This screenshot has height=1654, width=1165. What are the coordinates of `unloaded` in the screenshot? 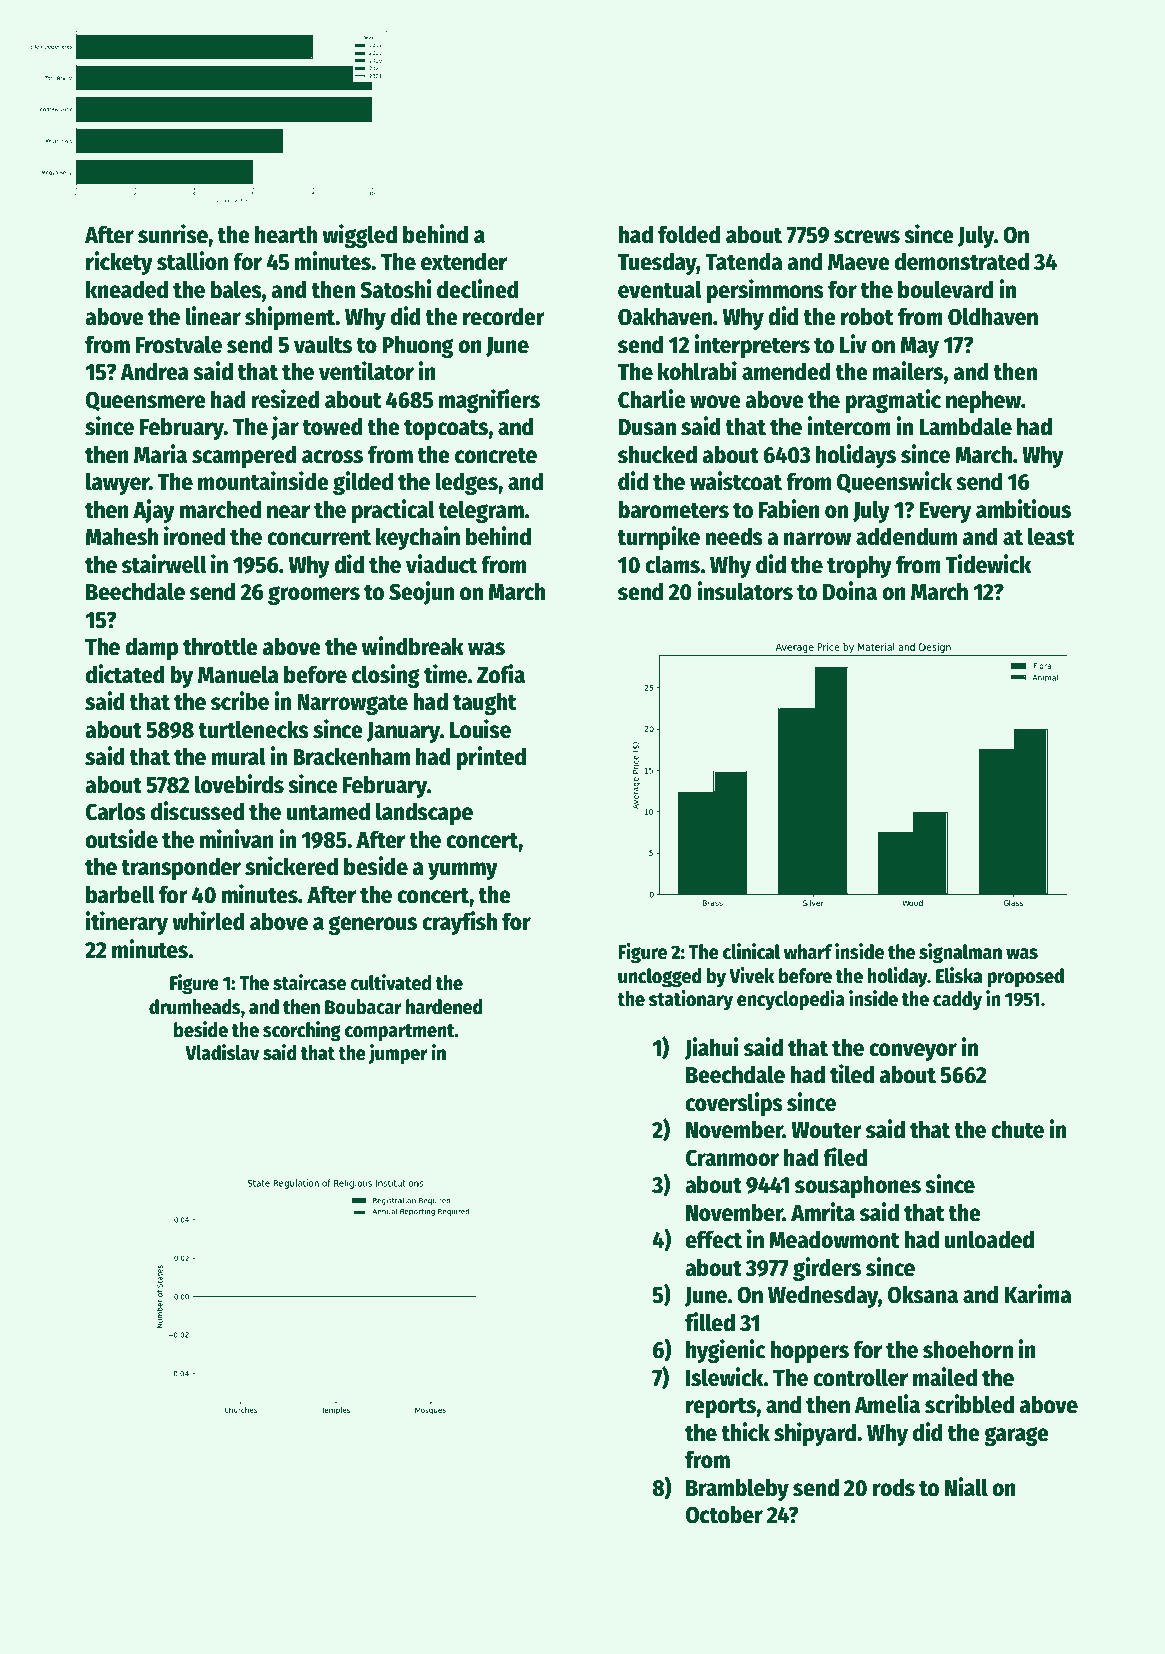 It's located at (989, 1239).
